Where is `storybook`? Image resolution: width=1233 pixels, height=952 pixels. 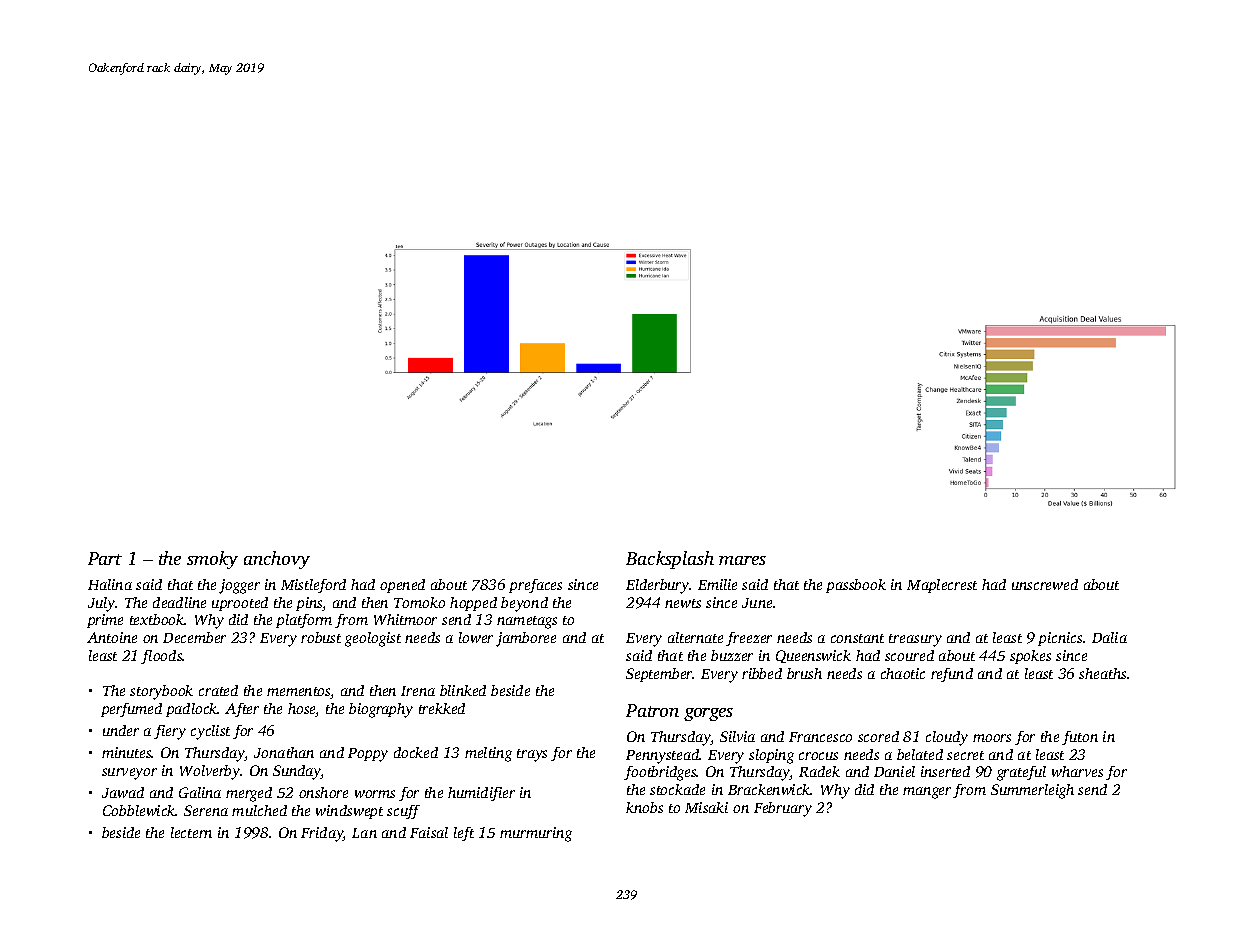
storybook is located at coordinates (161, 692).
